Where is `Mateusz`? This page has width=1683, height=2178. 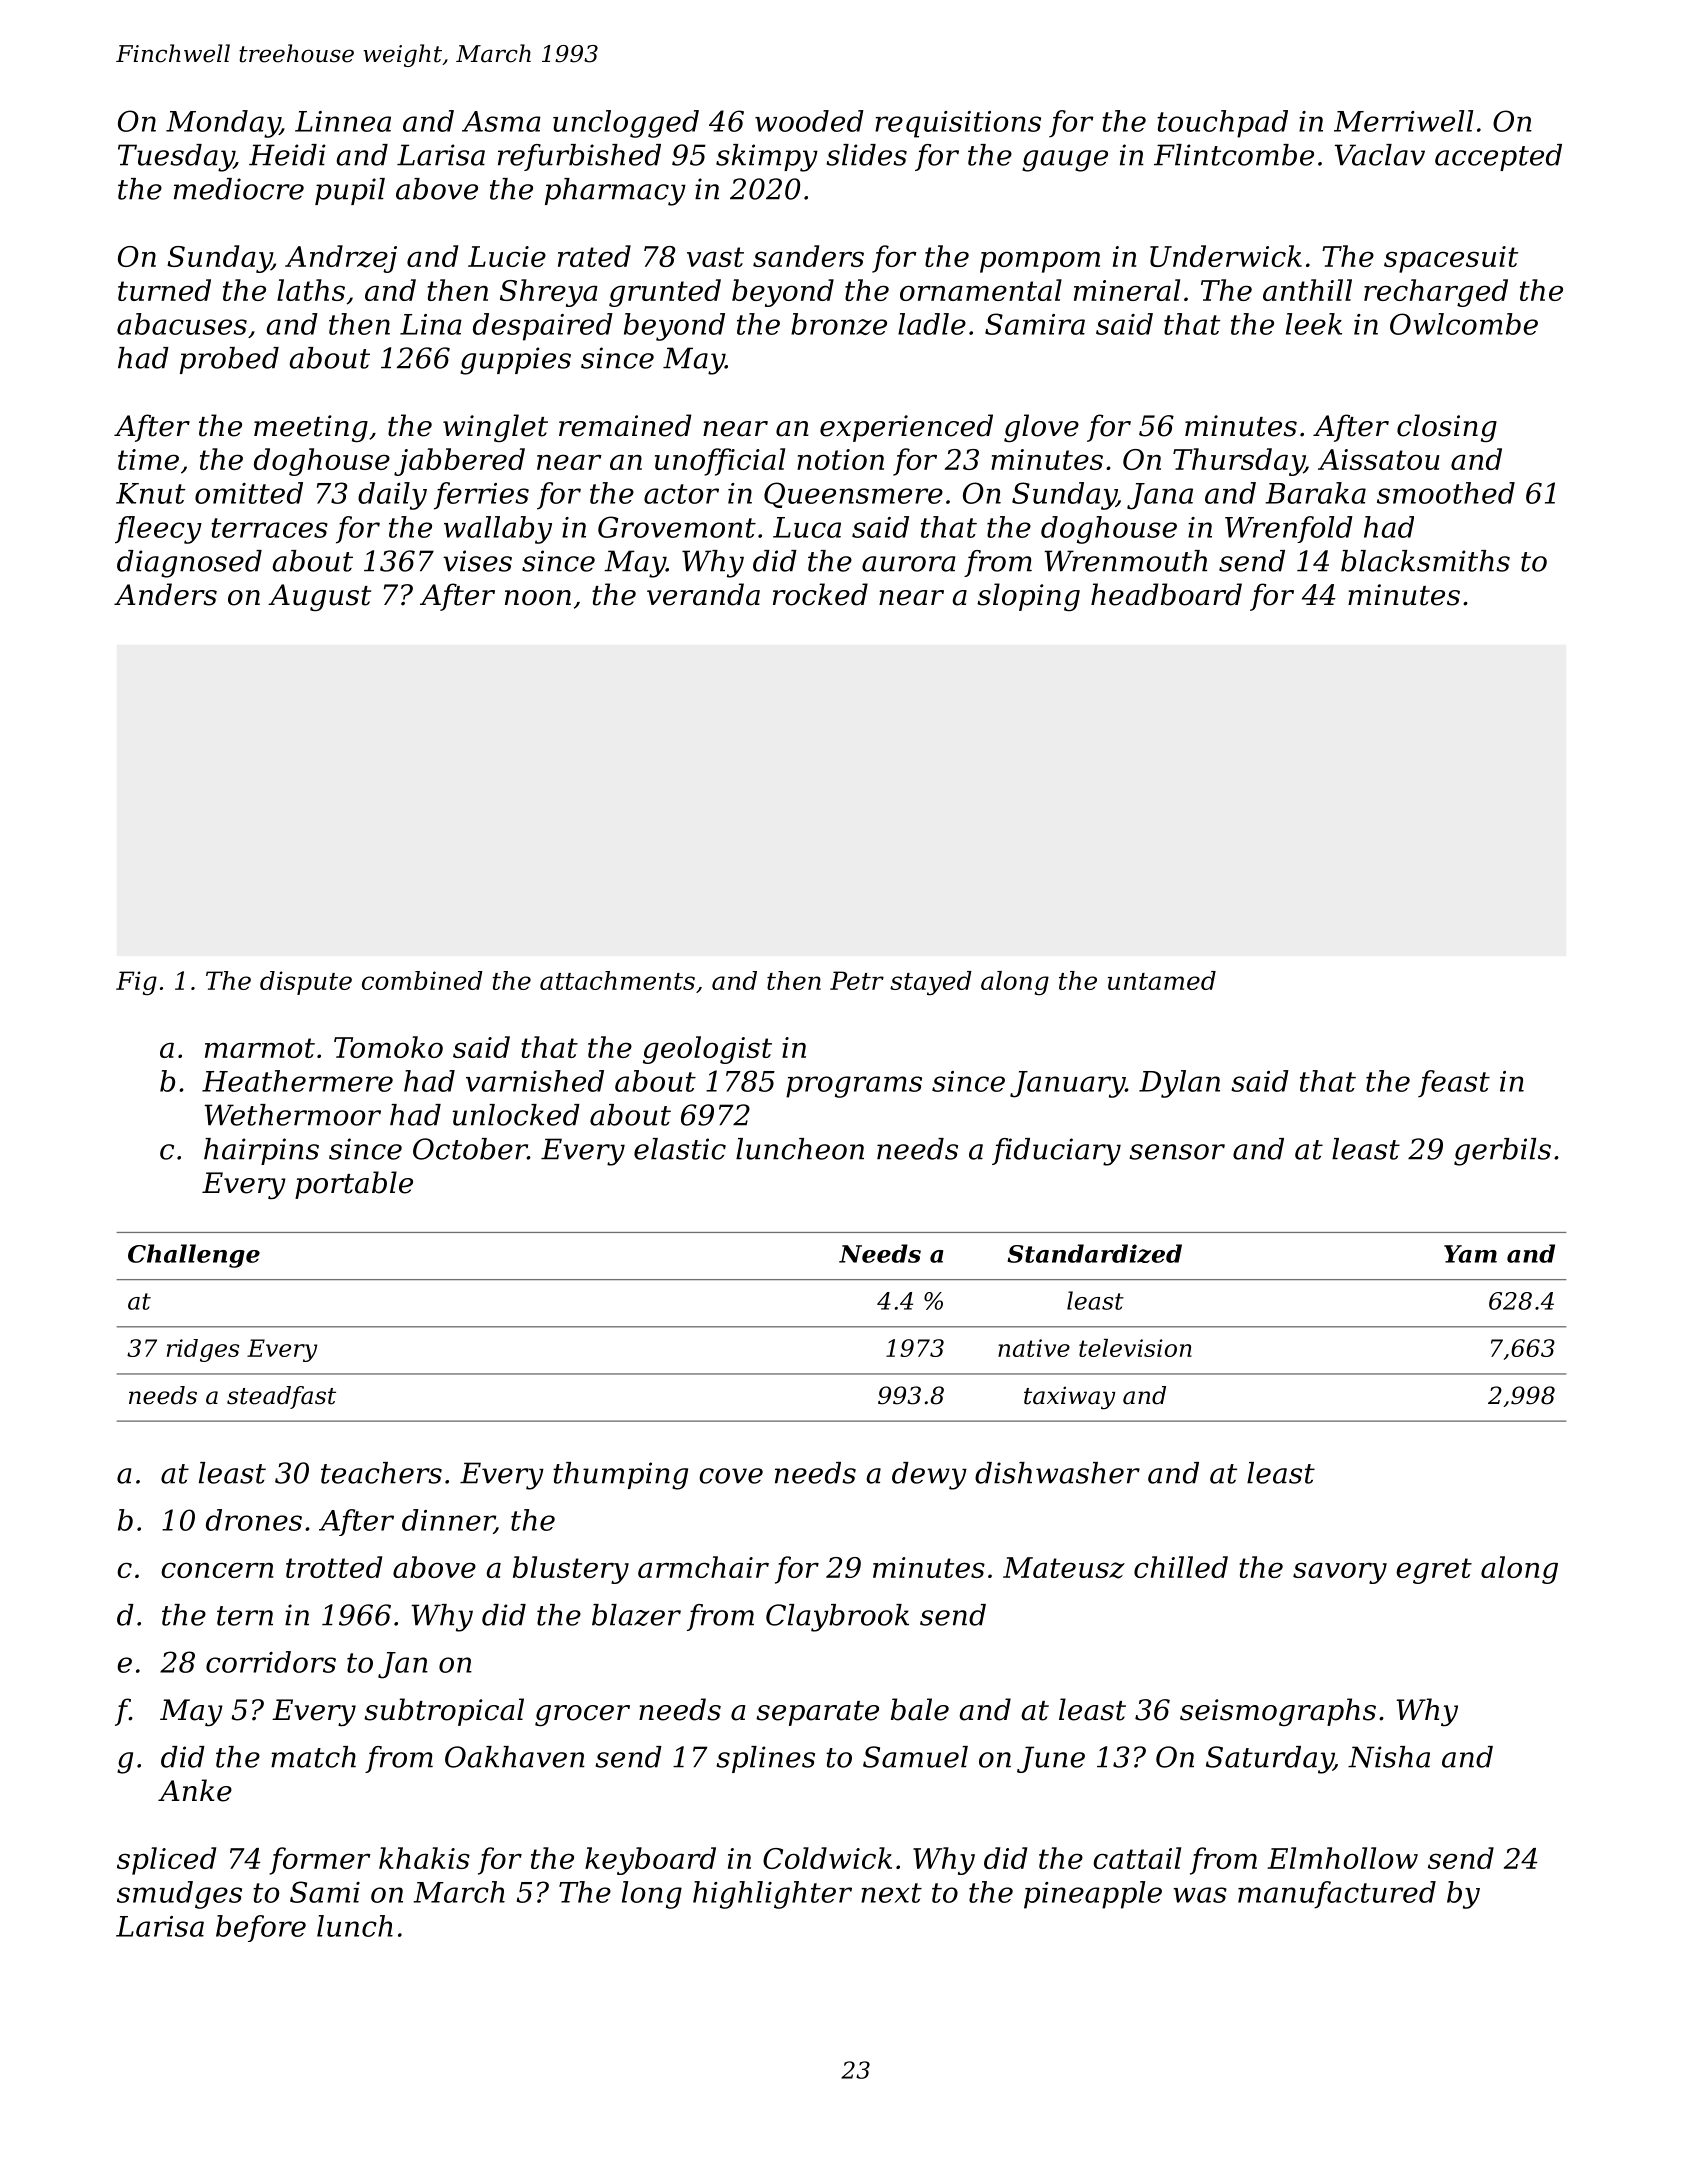
Mateusz is located at coordinates (1064, 1568).
